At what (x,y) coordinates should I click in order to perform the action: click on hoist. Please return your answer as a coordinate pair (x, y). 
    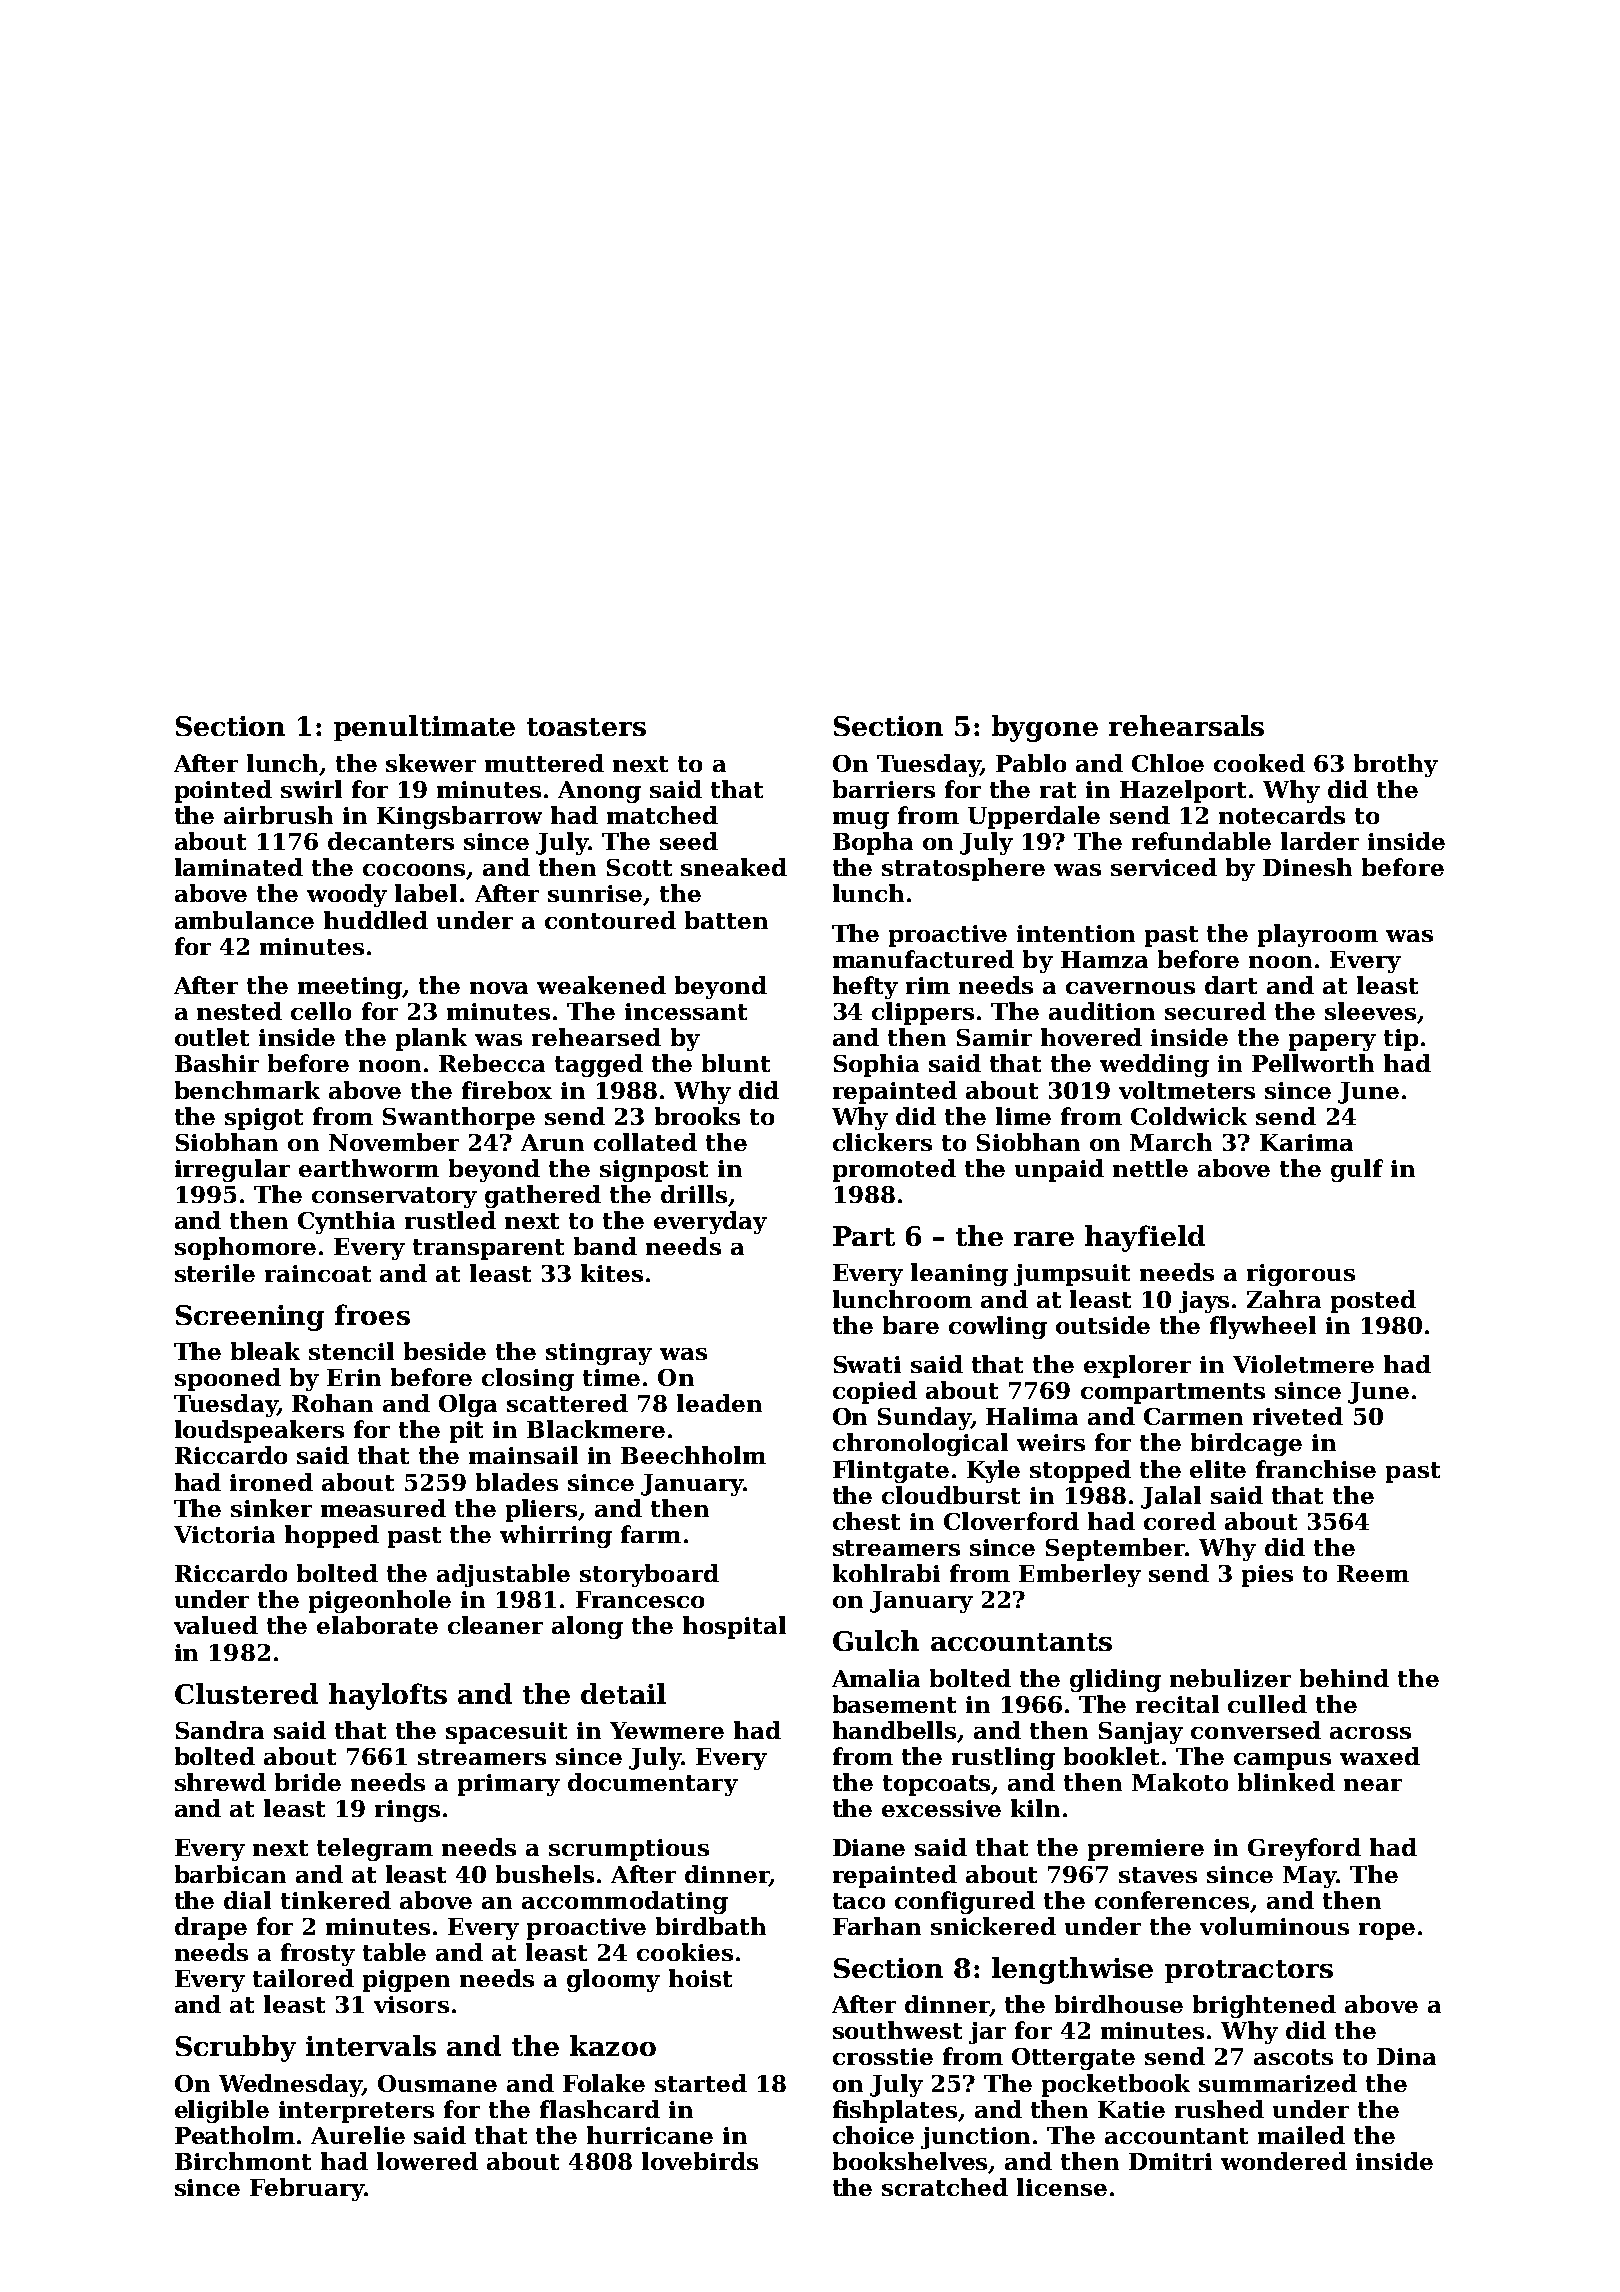
    Looking at the image, I should click on (700, 1978).
